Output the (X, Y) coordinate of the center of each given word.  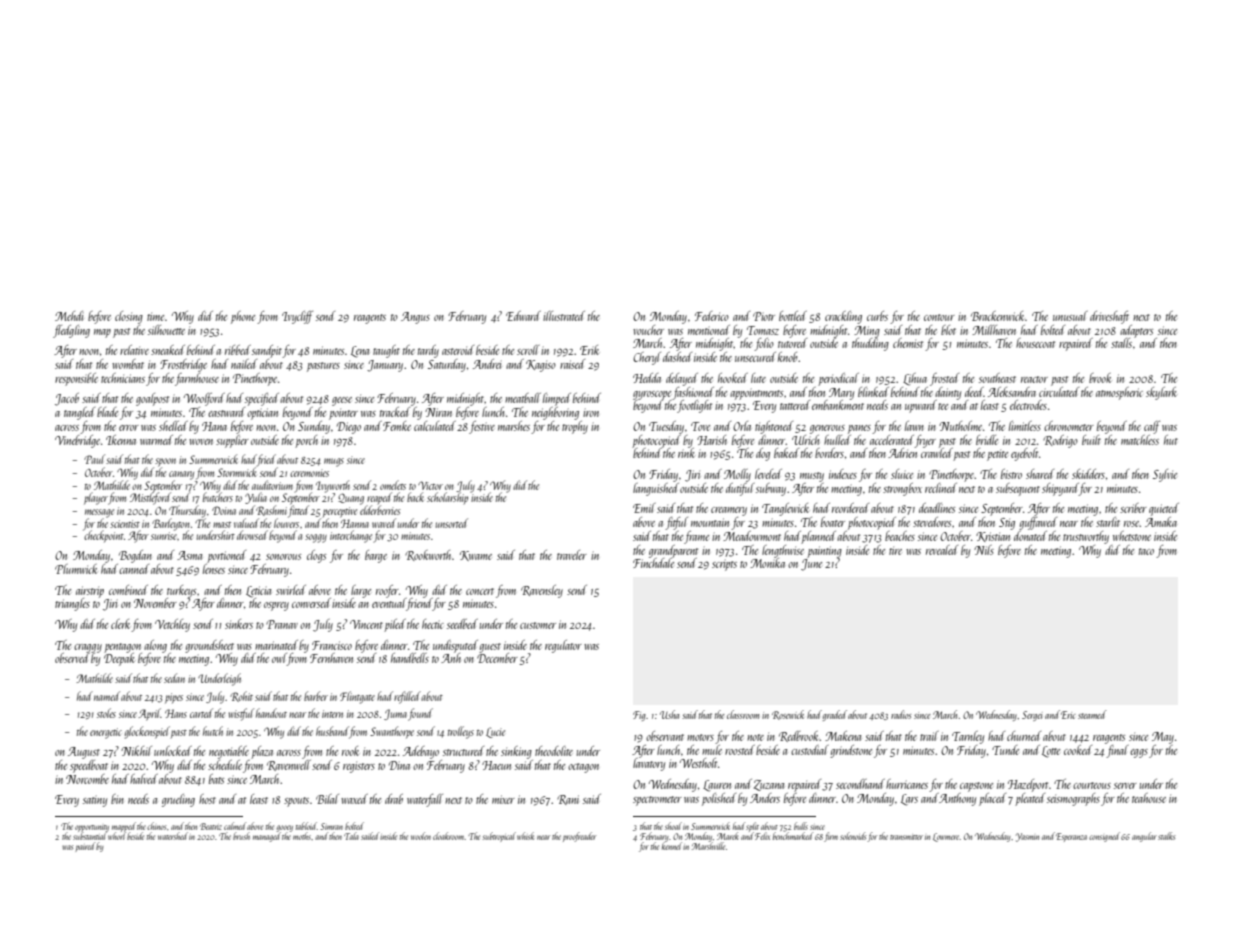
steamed (1092, 714)
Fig (639, 716)
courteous (1092, 785)
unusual (1070, 316)
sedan (174, 678)
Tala (351, 836)
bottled (793, 316)
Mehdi (69, 316)
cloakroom (449, 836)
